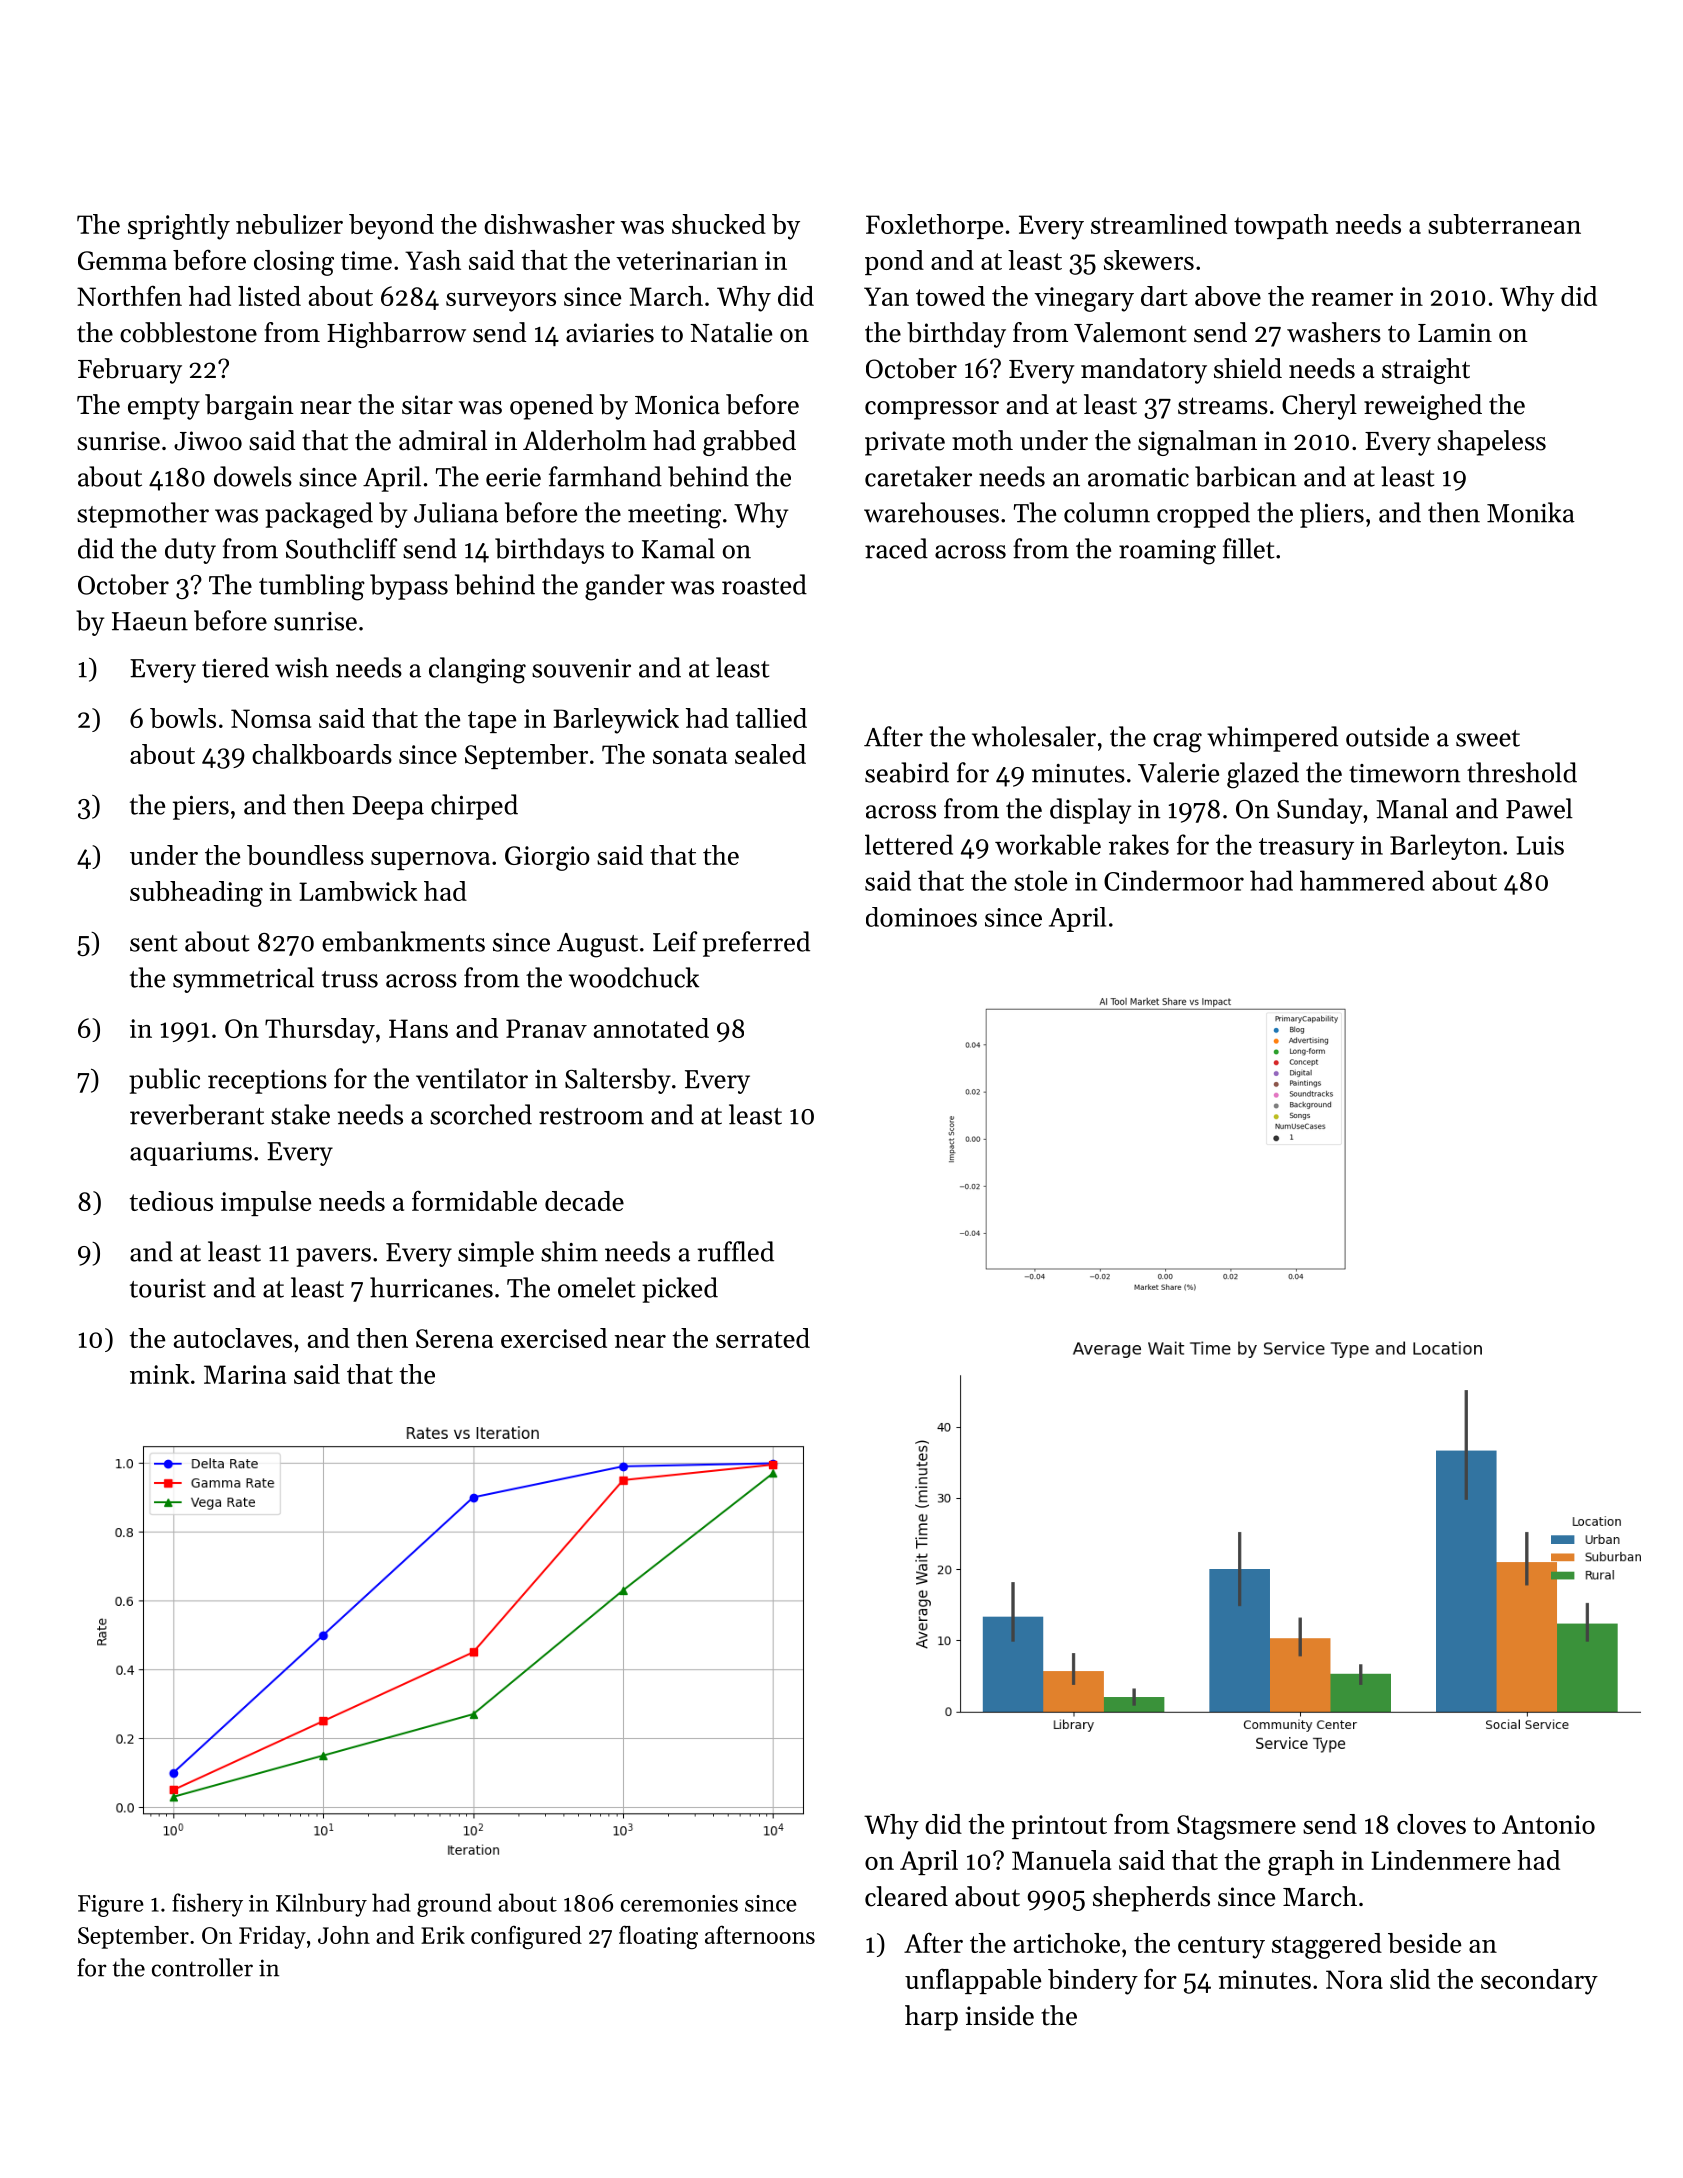  What do you see at coordinates (245, 1374) in the document?
I see `Marina` at bounding box center [245, 1374].
